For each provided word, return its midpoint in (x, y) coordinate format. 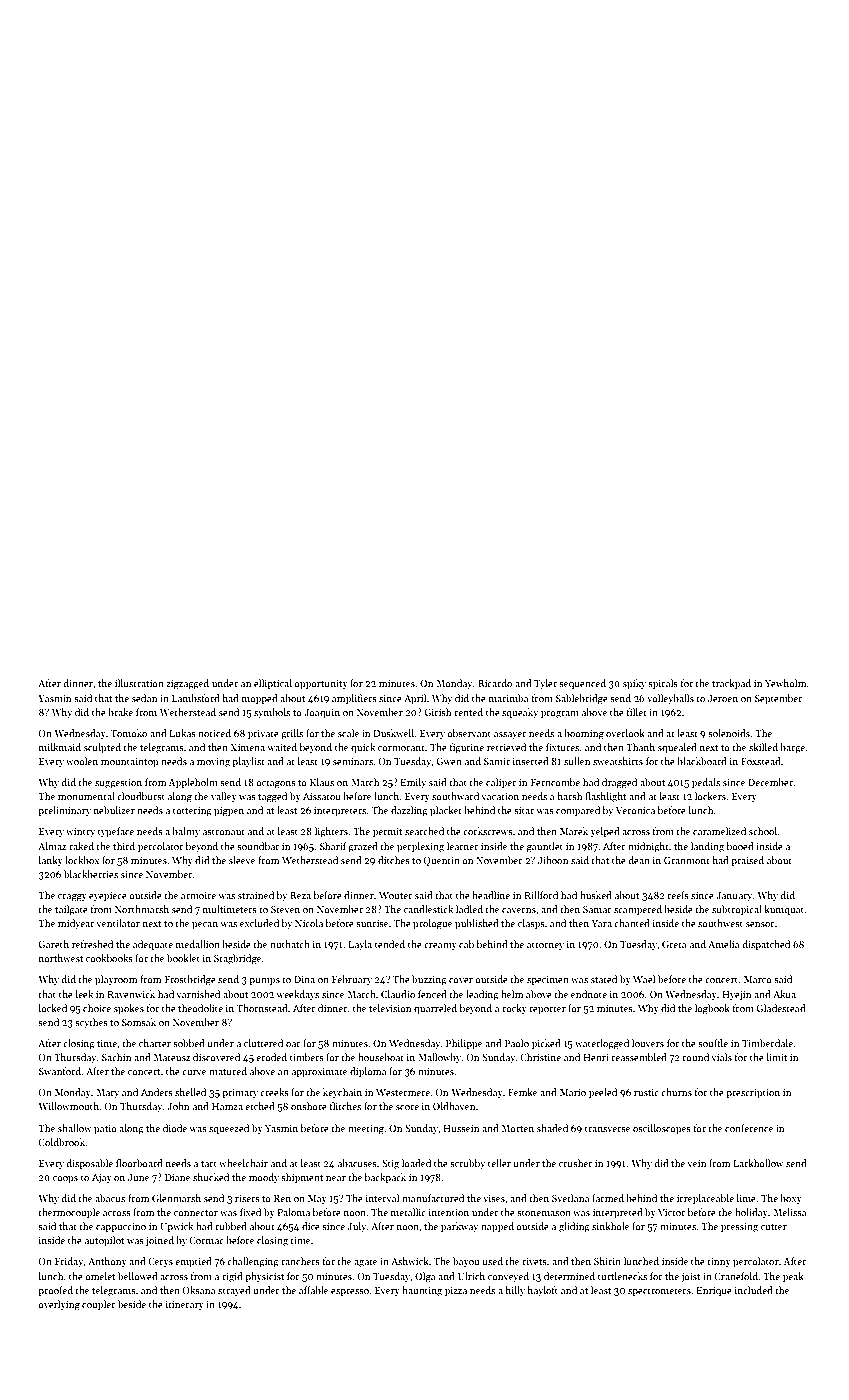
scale (348, 733)
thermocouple (69, 1213)
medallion (198, 944)
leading (482, 995)
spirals (663, 684)
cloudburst (141, 796)
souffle (713, 1043)
